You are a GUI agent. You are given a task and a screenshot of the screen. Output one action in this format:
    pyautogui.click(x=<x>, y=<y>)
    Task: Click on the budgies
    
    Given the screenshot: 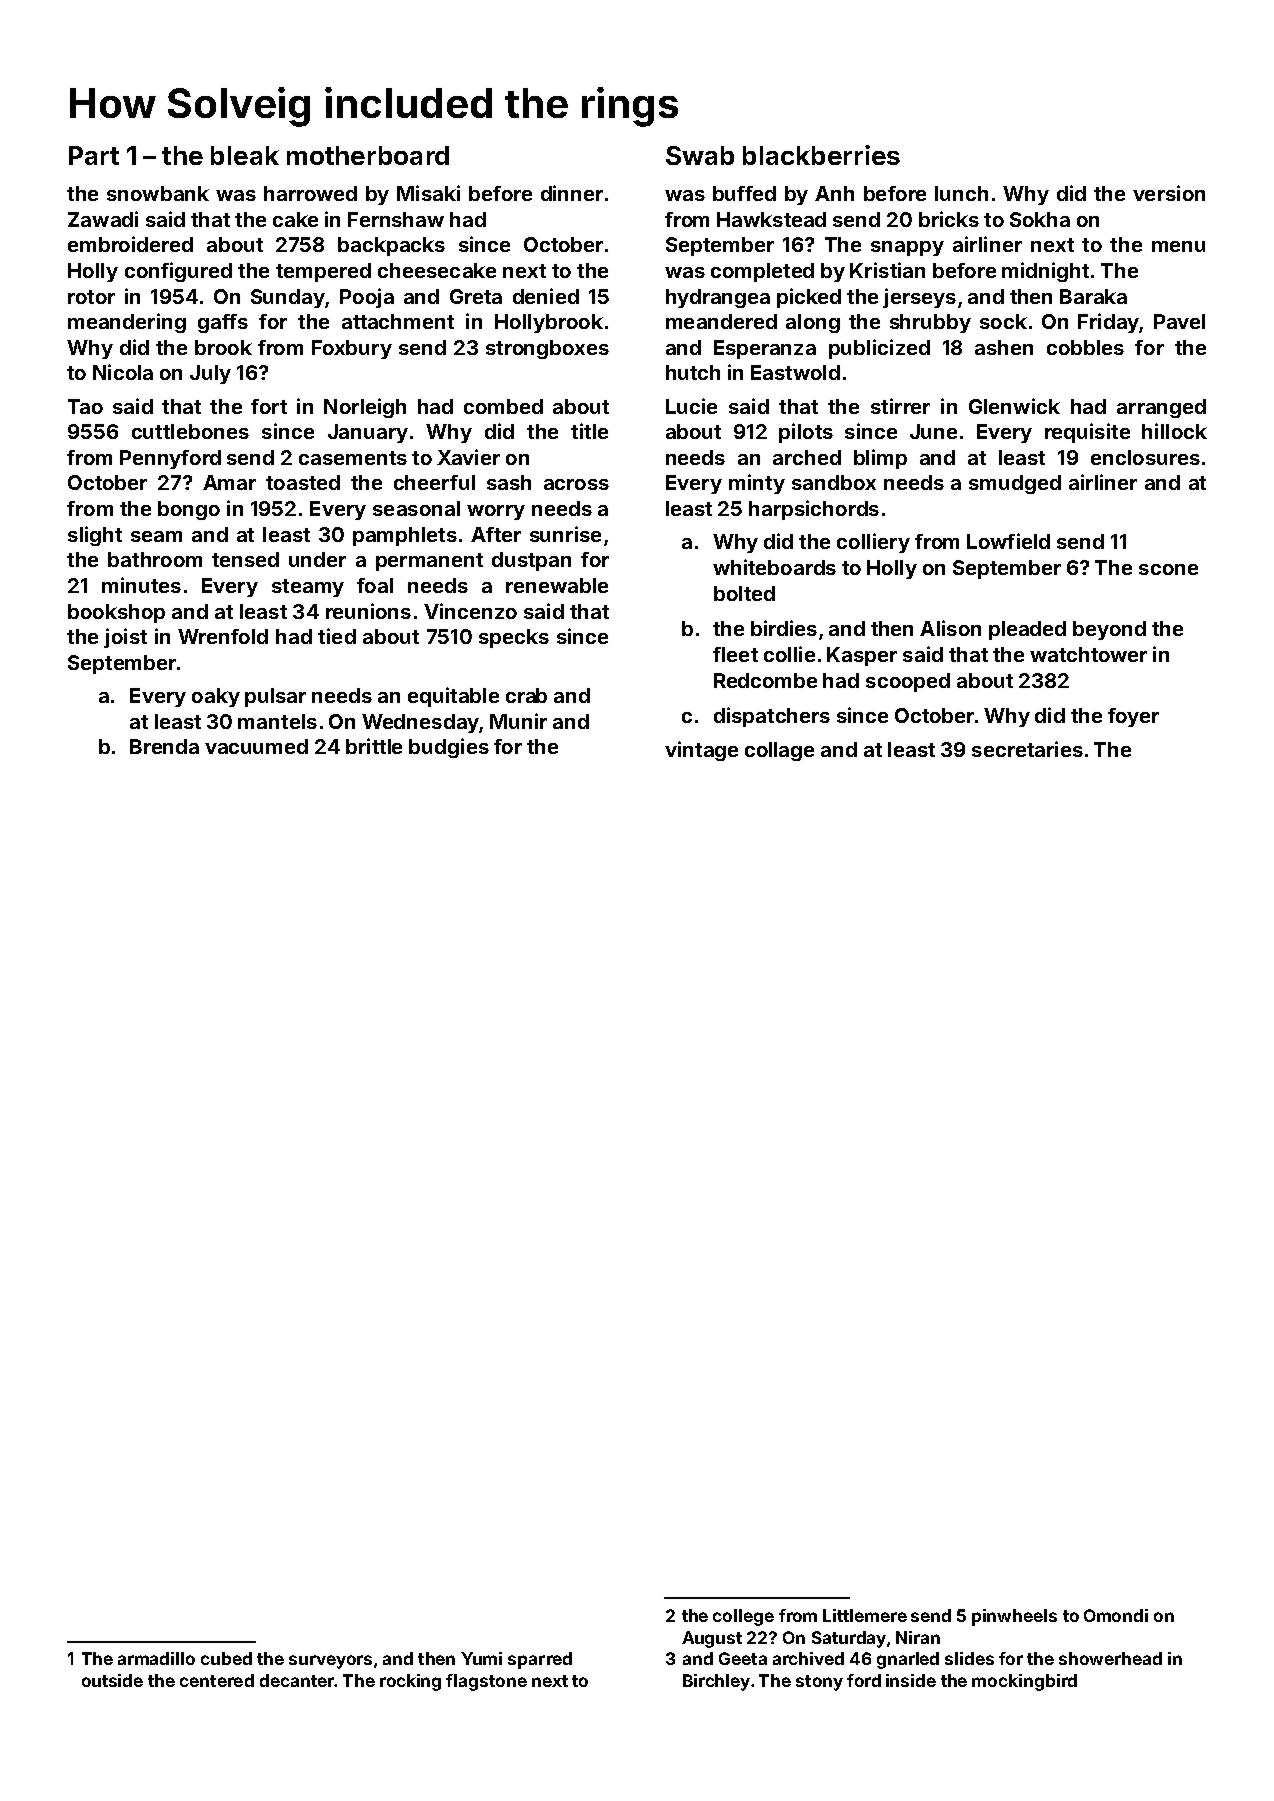 What is the action you would take?
    pyautogui.click(x=449, y=748)
